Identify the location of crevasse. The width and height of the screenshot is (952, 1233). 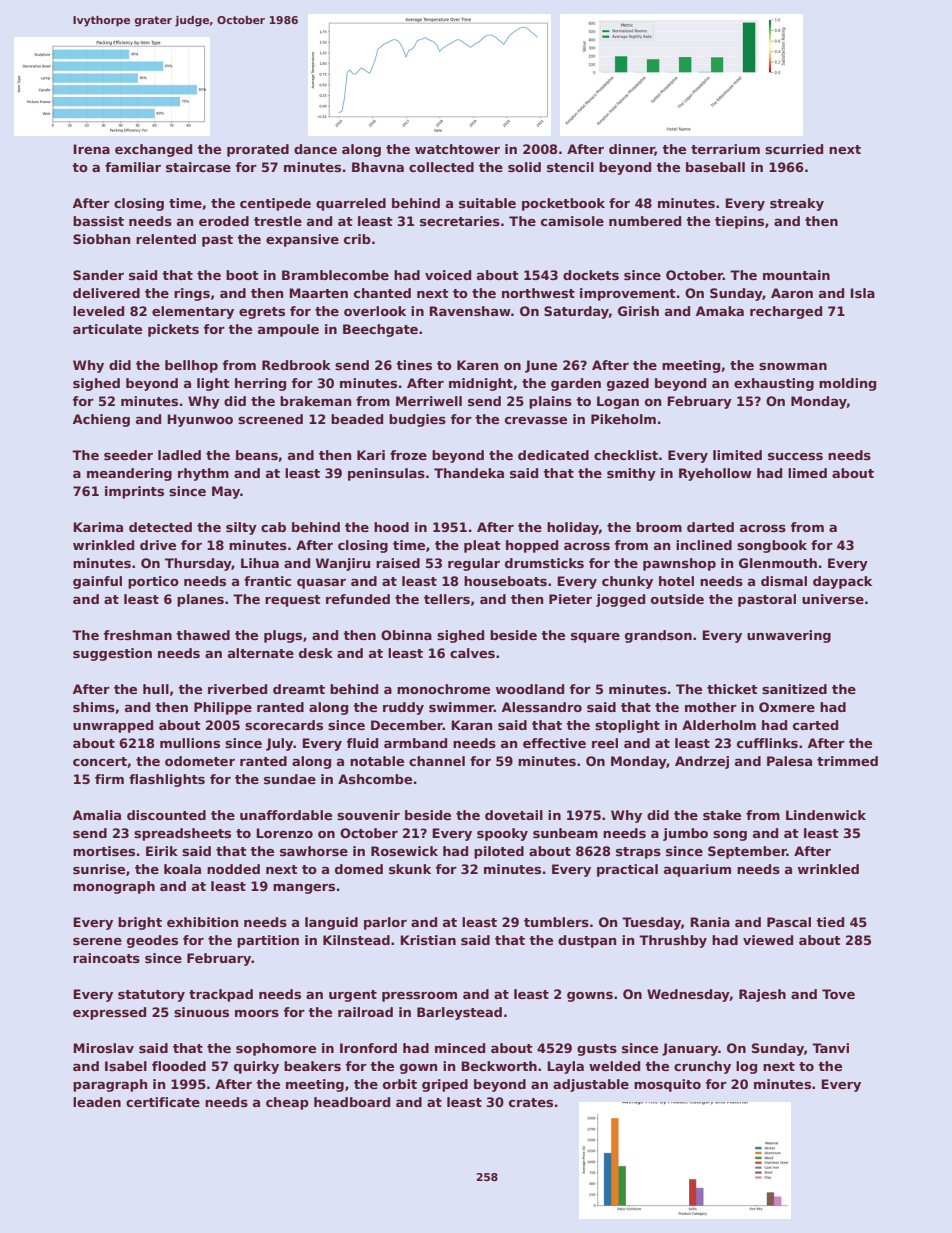
(536, 420).
